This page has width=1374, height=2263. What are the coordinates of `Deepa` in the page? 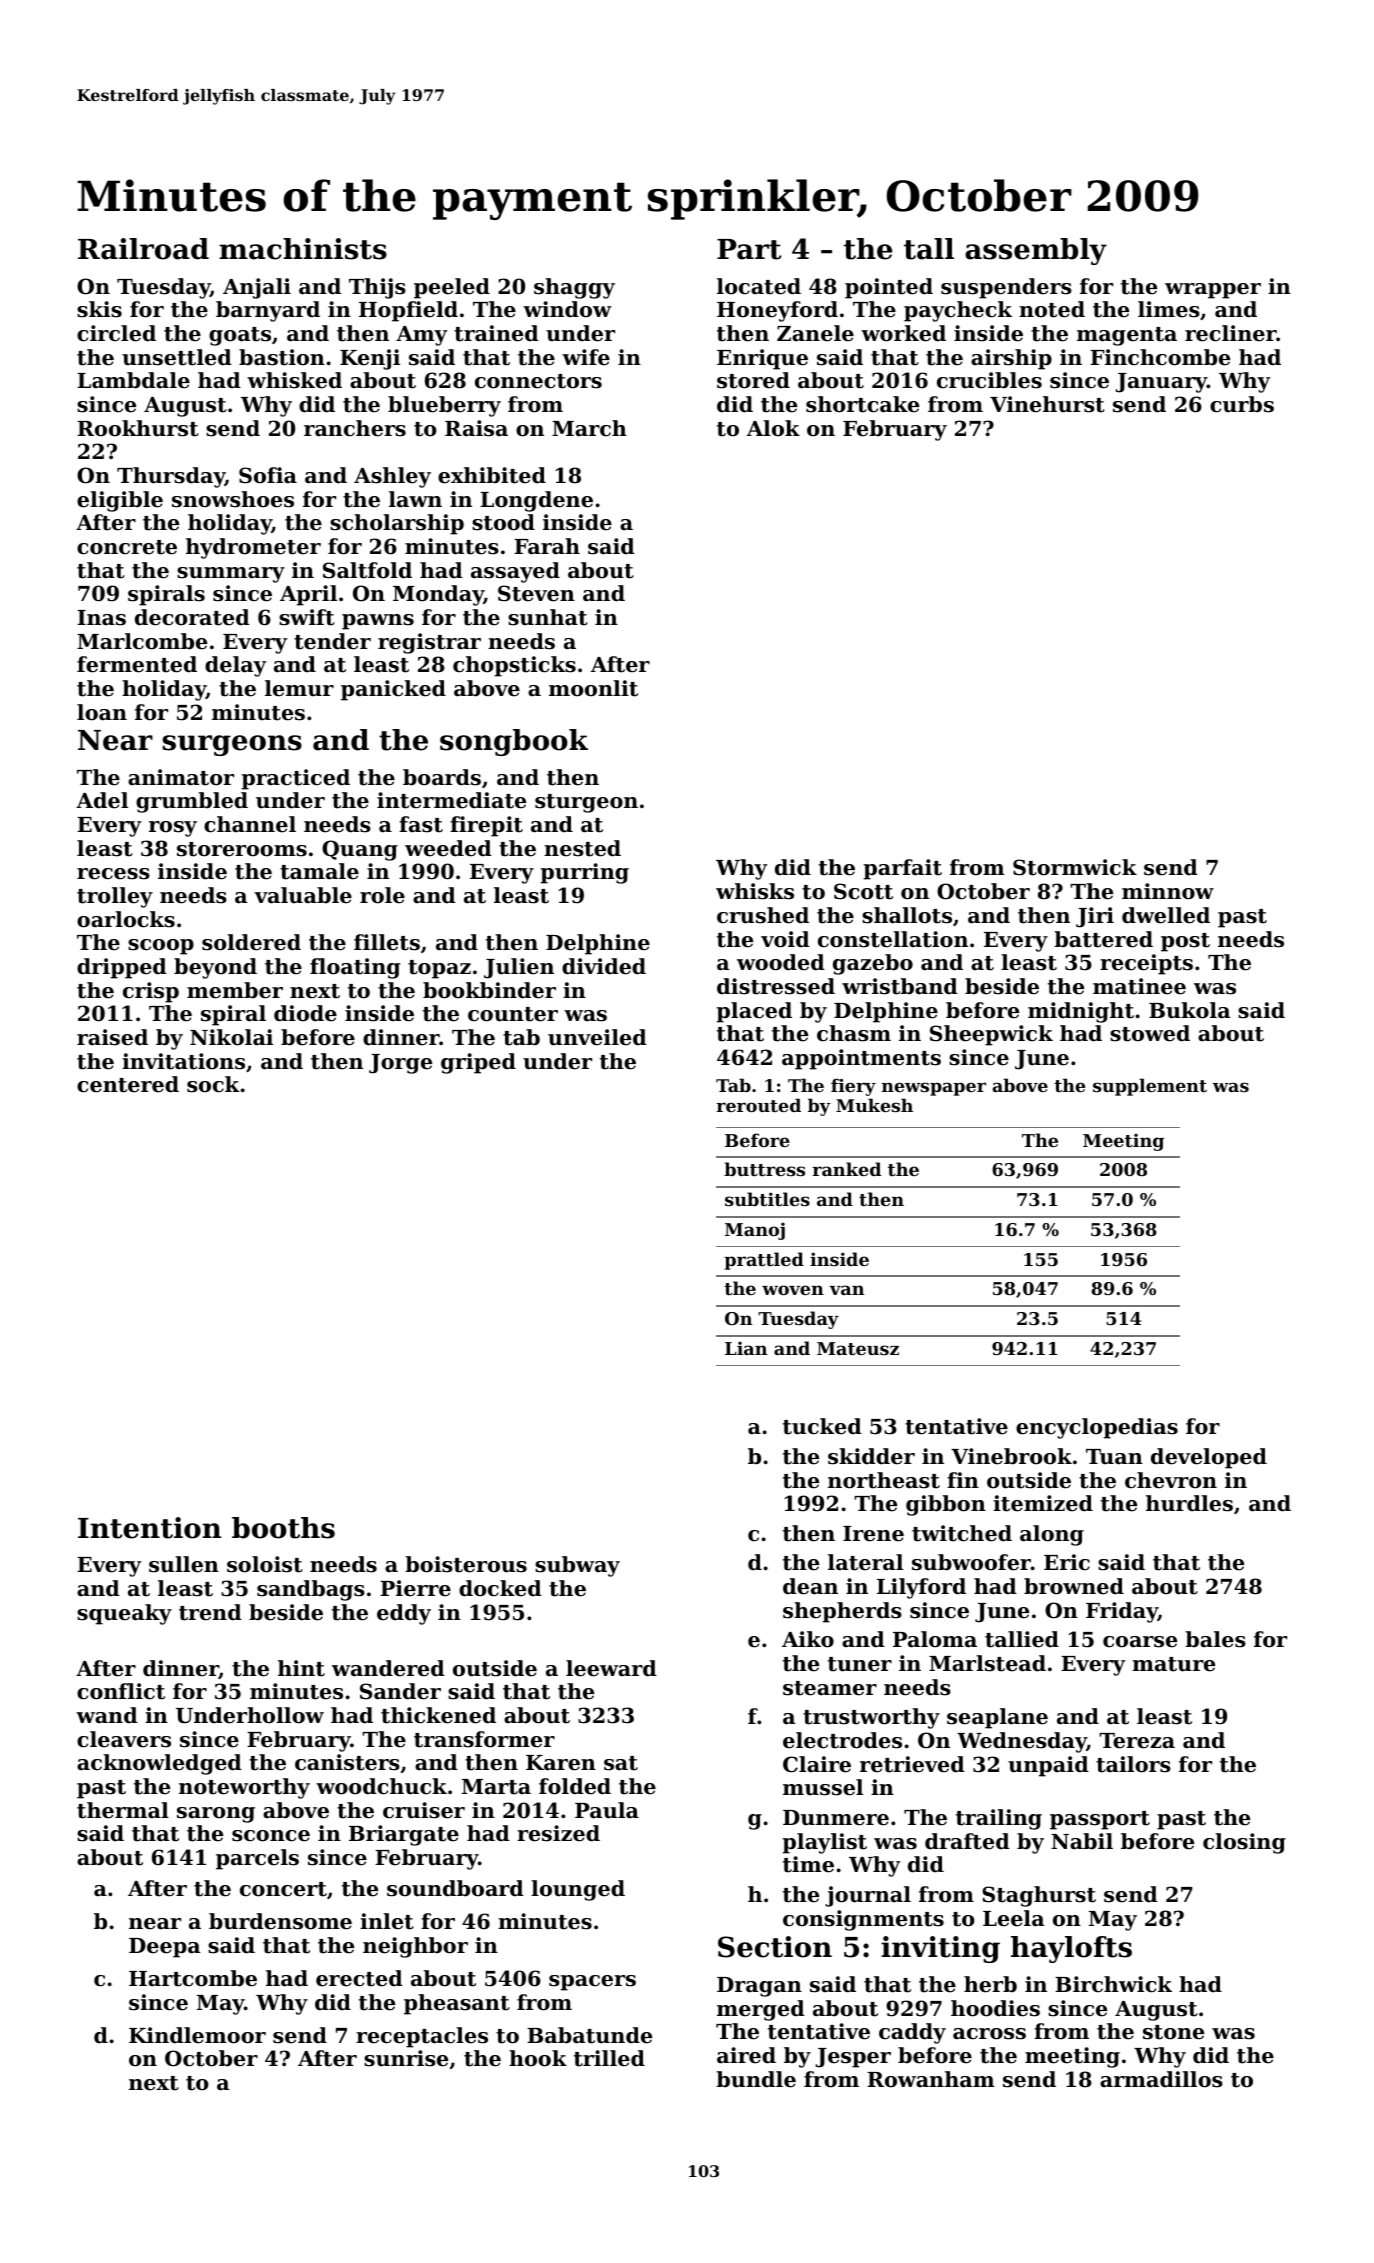 It's located at (164, 1948).
